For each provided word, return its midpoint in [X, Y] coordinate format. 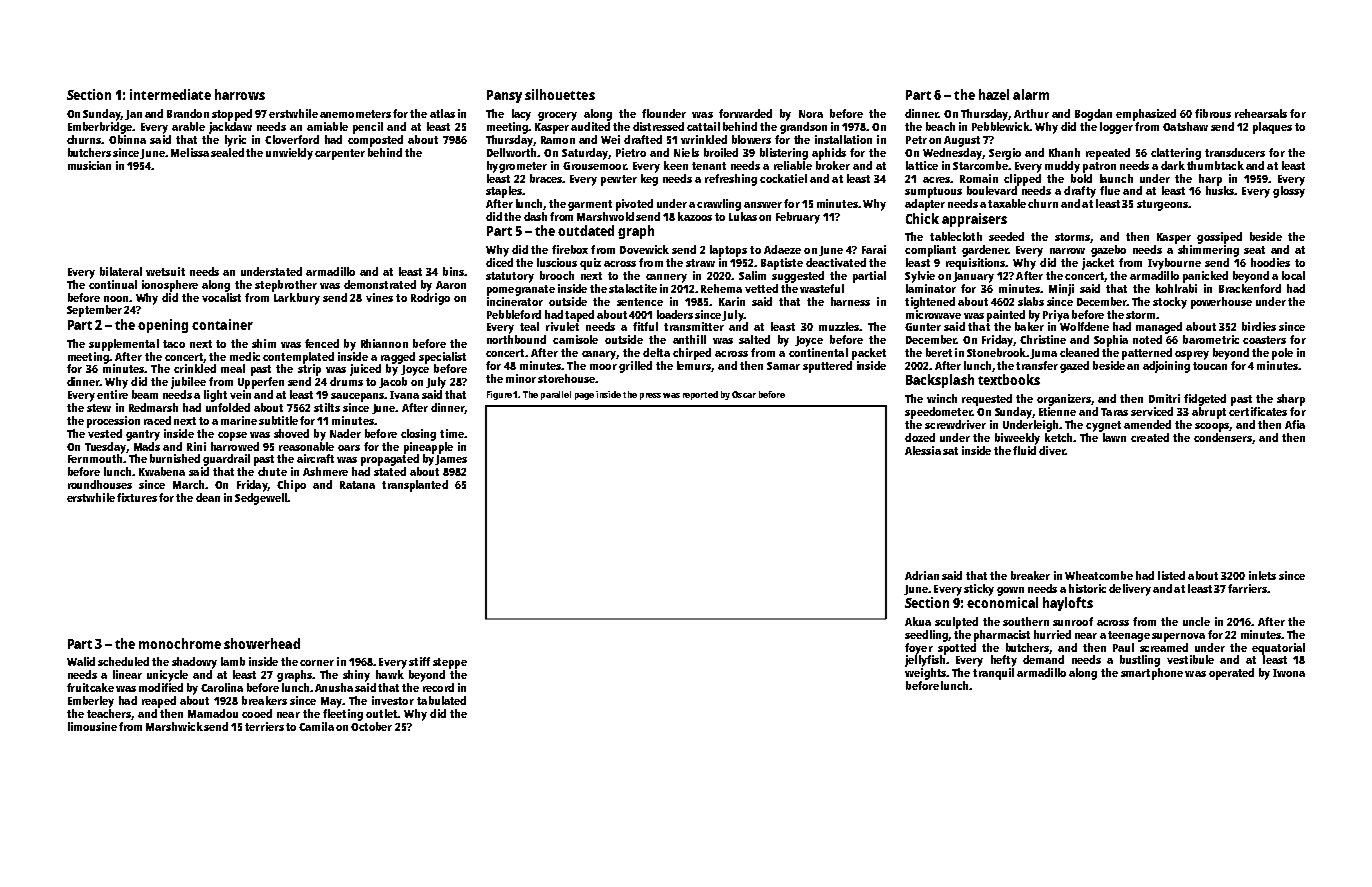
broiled [721, 152]
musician [89, 165]
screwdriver [955, 424]
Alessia [923, 450]
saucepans [357, 397]
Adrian [922, 575]
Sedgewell [261, 499]
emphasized [1146, 115]
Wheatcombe [1099, 575]
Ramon [558, 140]
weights [925, 674]
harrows [240, 94]
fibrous [1213, 113]
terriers [264, 726]
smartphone [1152, 674]
